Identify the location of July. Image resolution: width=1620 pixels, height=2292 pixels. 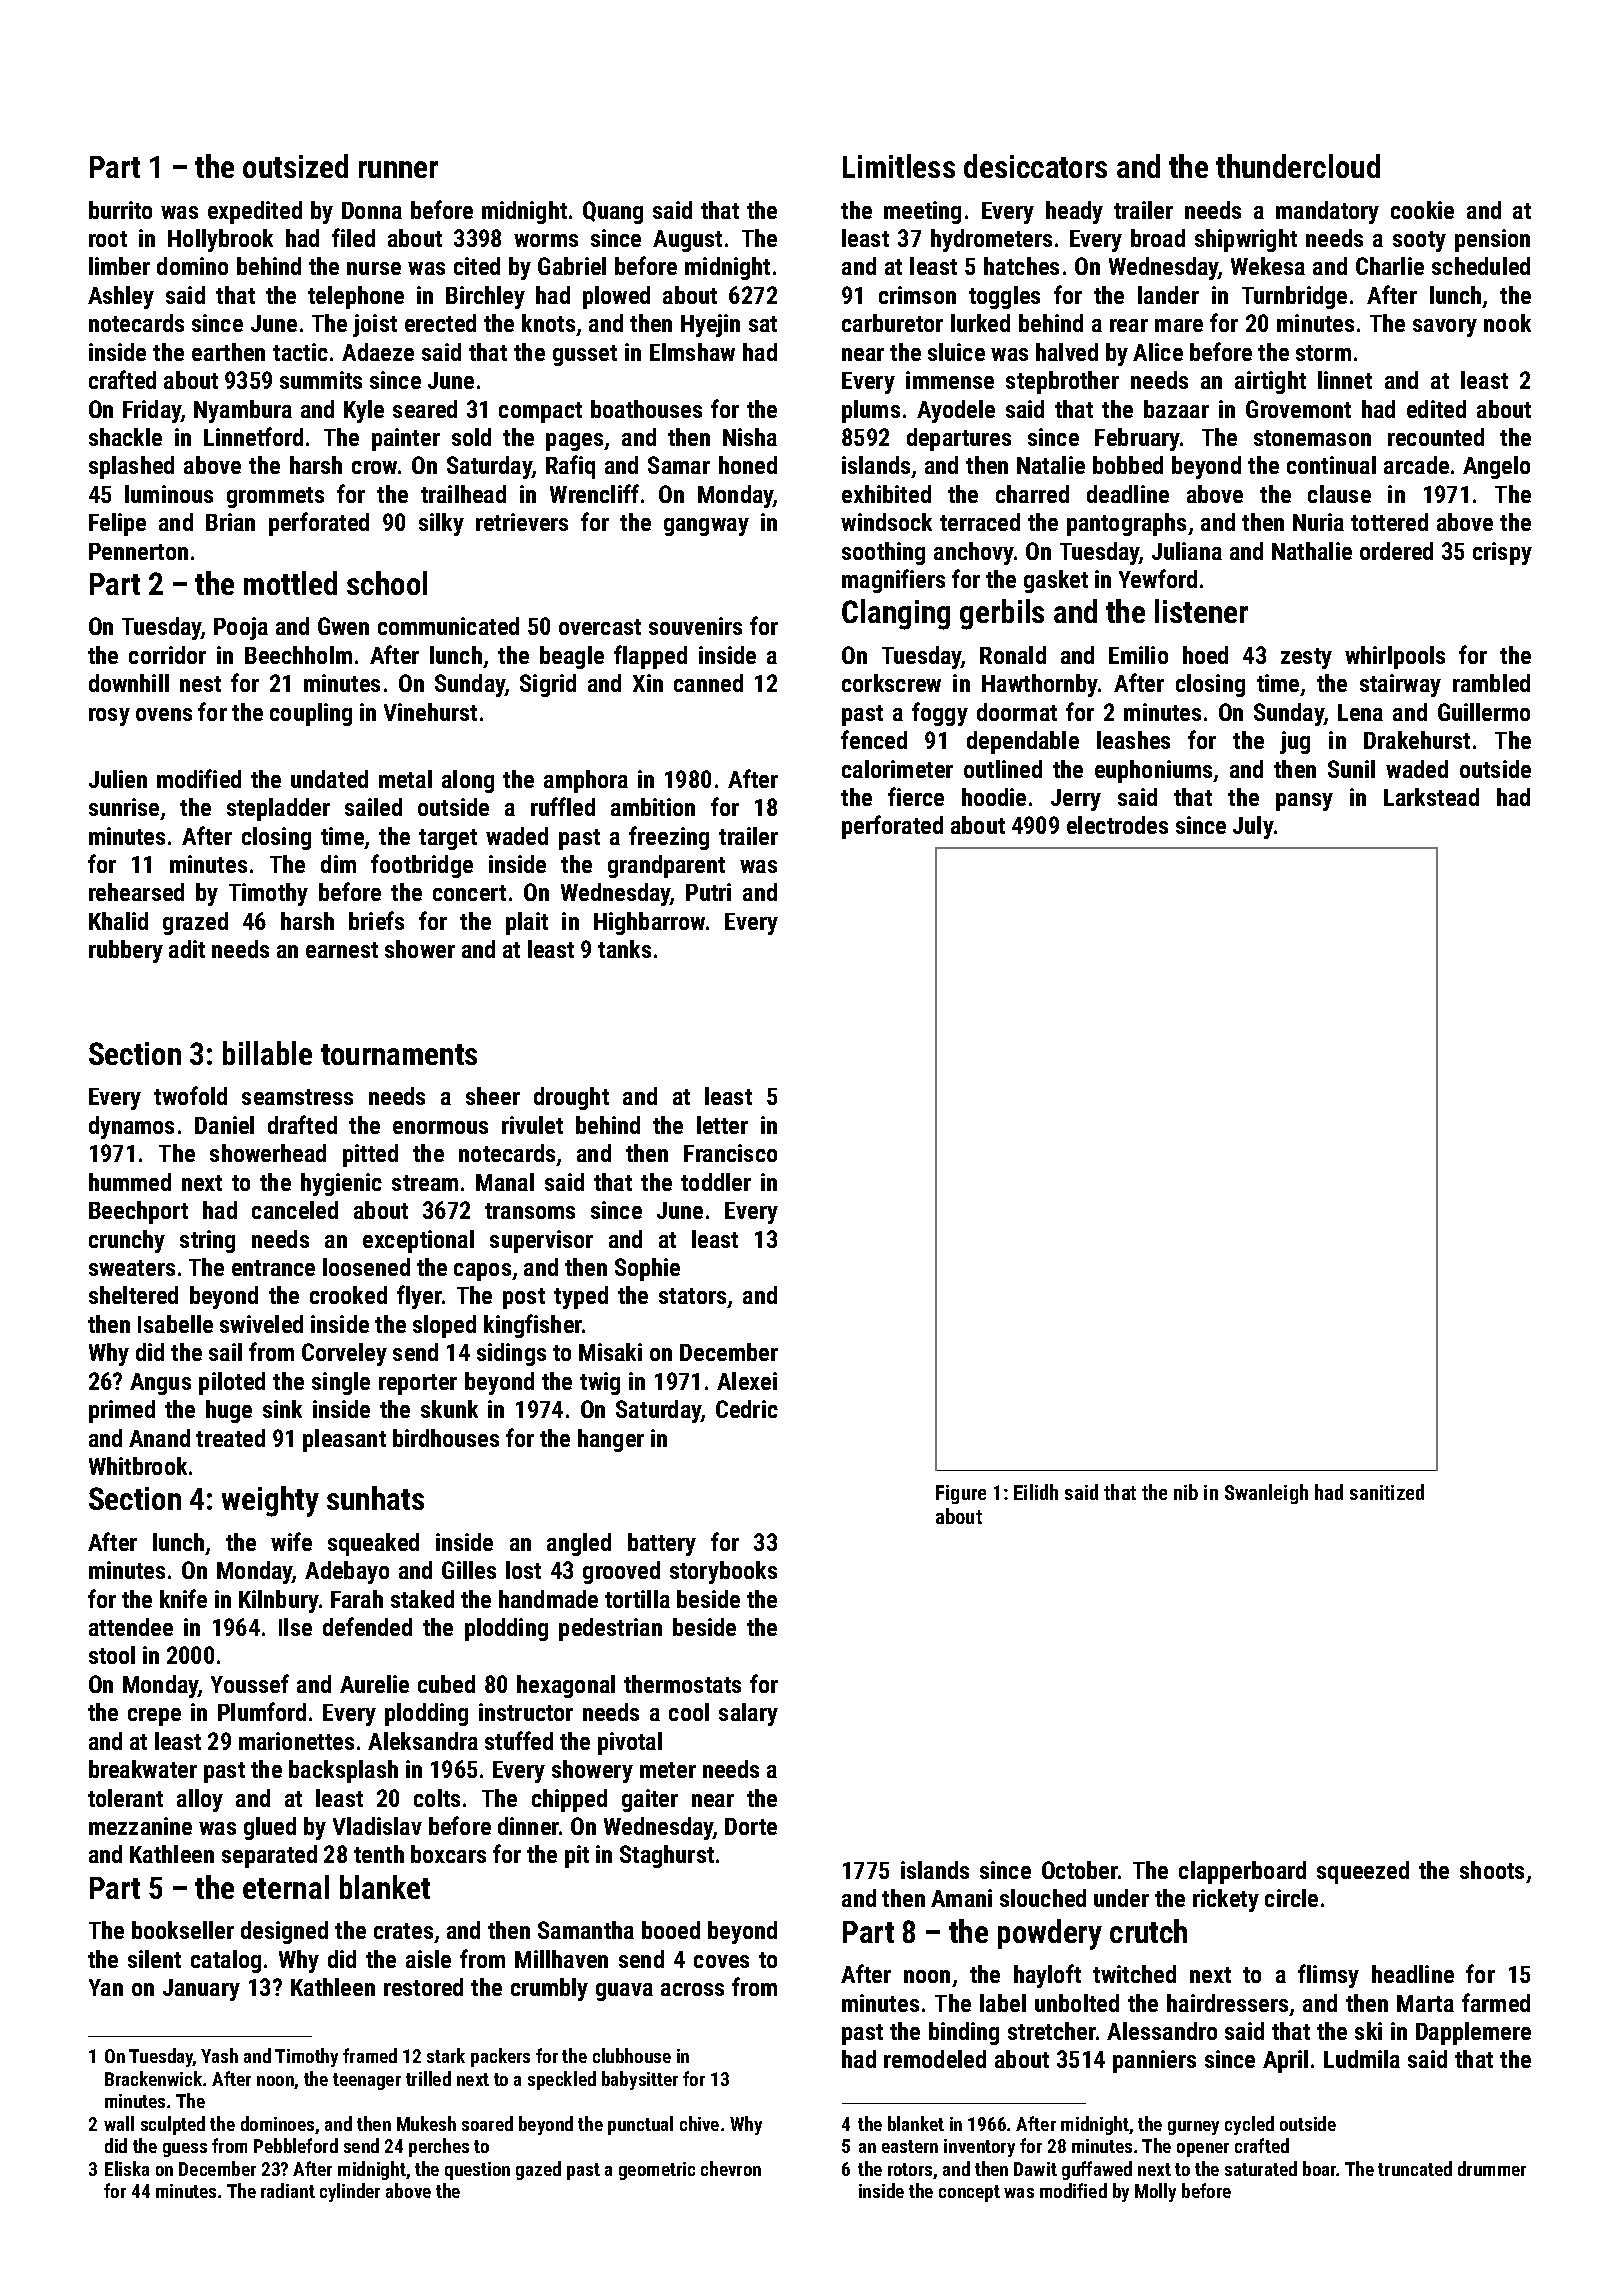
(1253, 827).
